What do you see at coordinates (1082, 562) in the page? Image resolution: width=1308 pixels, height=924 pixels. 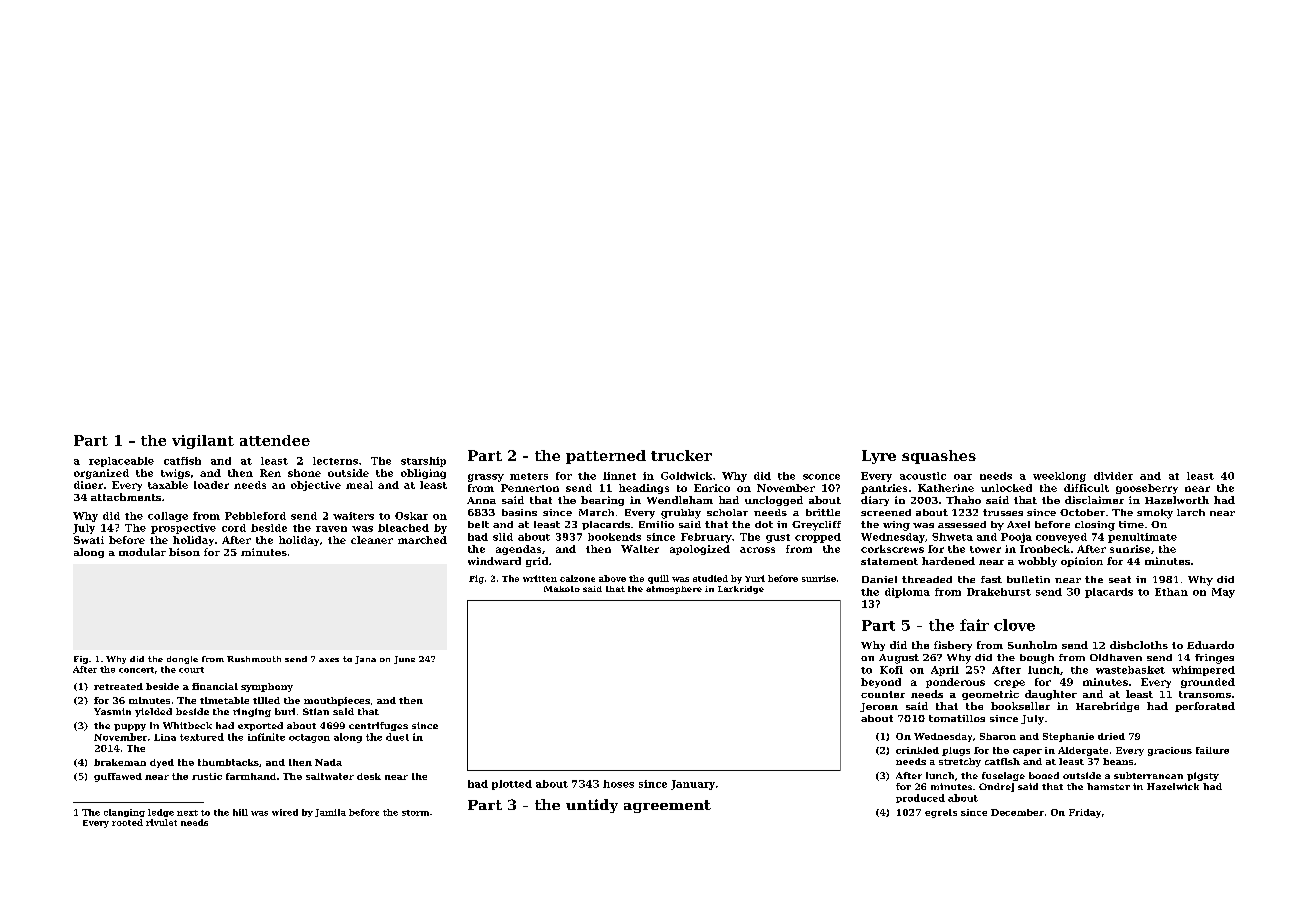 I see `opinion` at bounding box center [1082, 562].
